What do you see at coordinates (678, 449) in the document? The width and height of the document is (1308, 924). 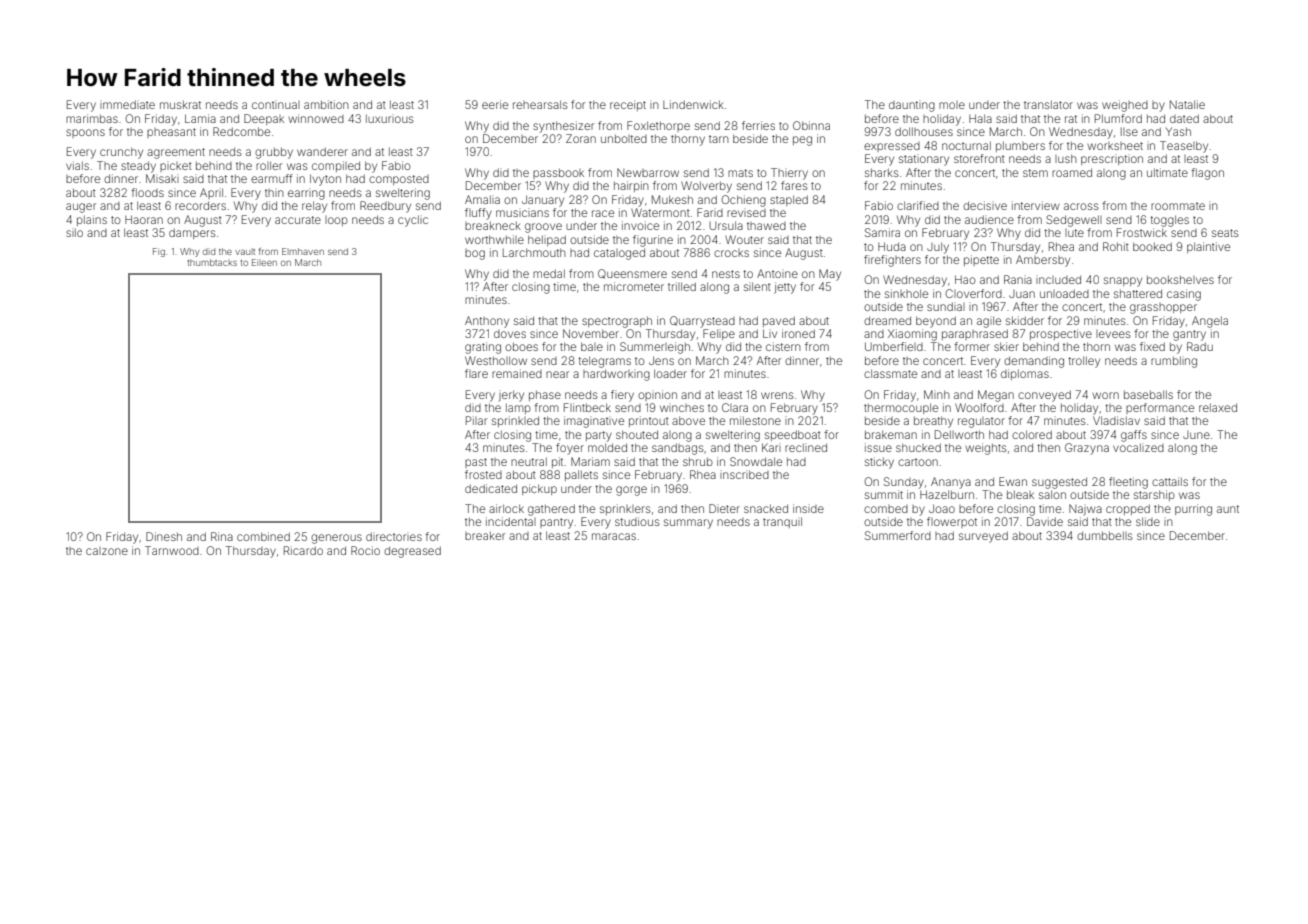 I see `sandbags` at bounding box center [678, 449].
